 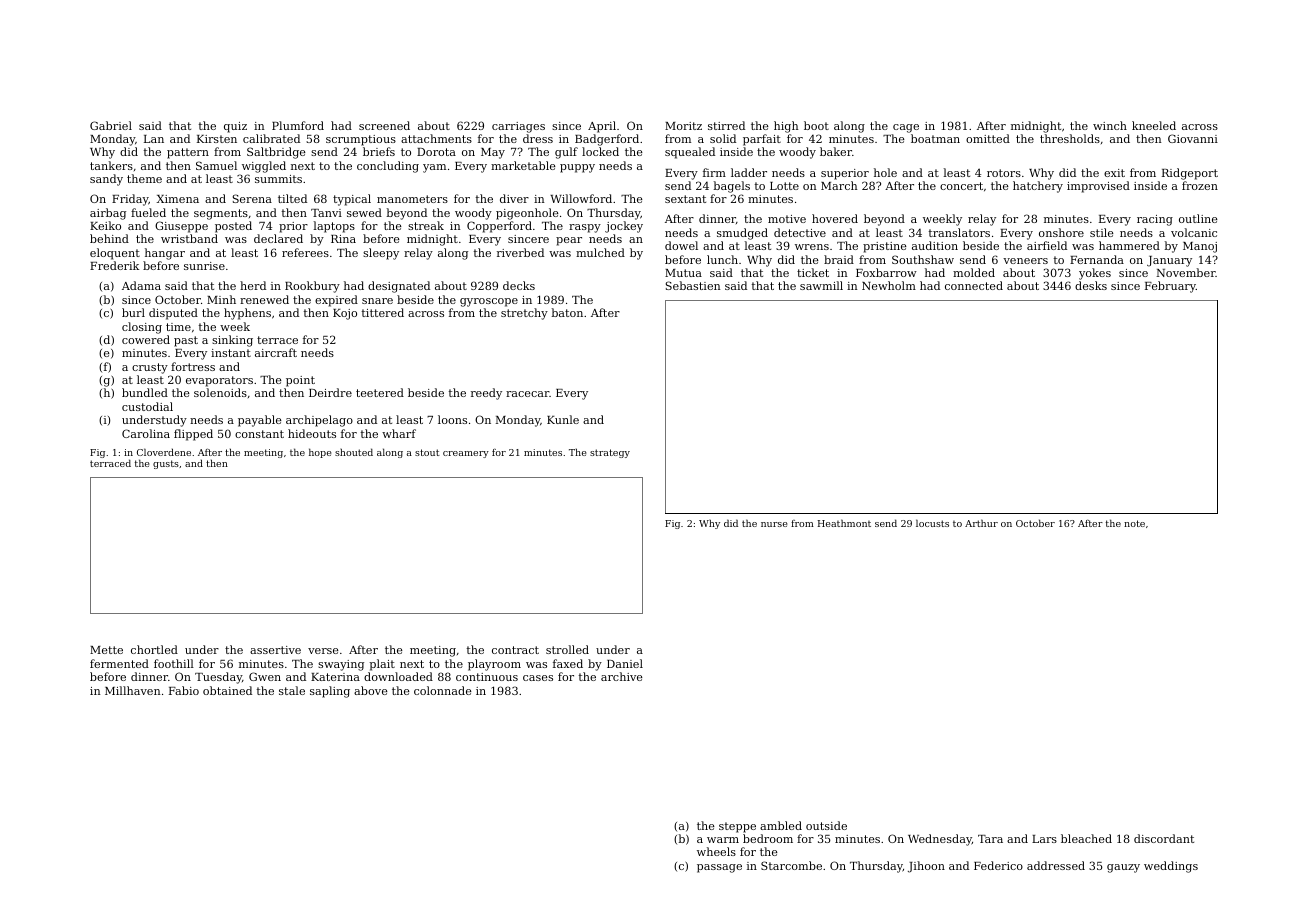 What do you see at coordinates (164, 452) in the image?
I see `Cloverdene` at bounding box center [164, 452].
